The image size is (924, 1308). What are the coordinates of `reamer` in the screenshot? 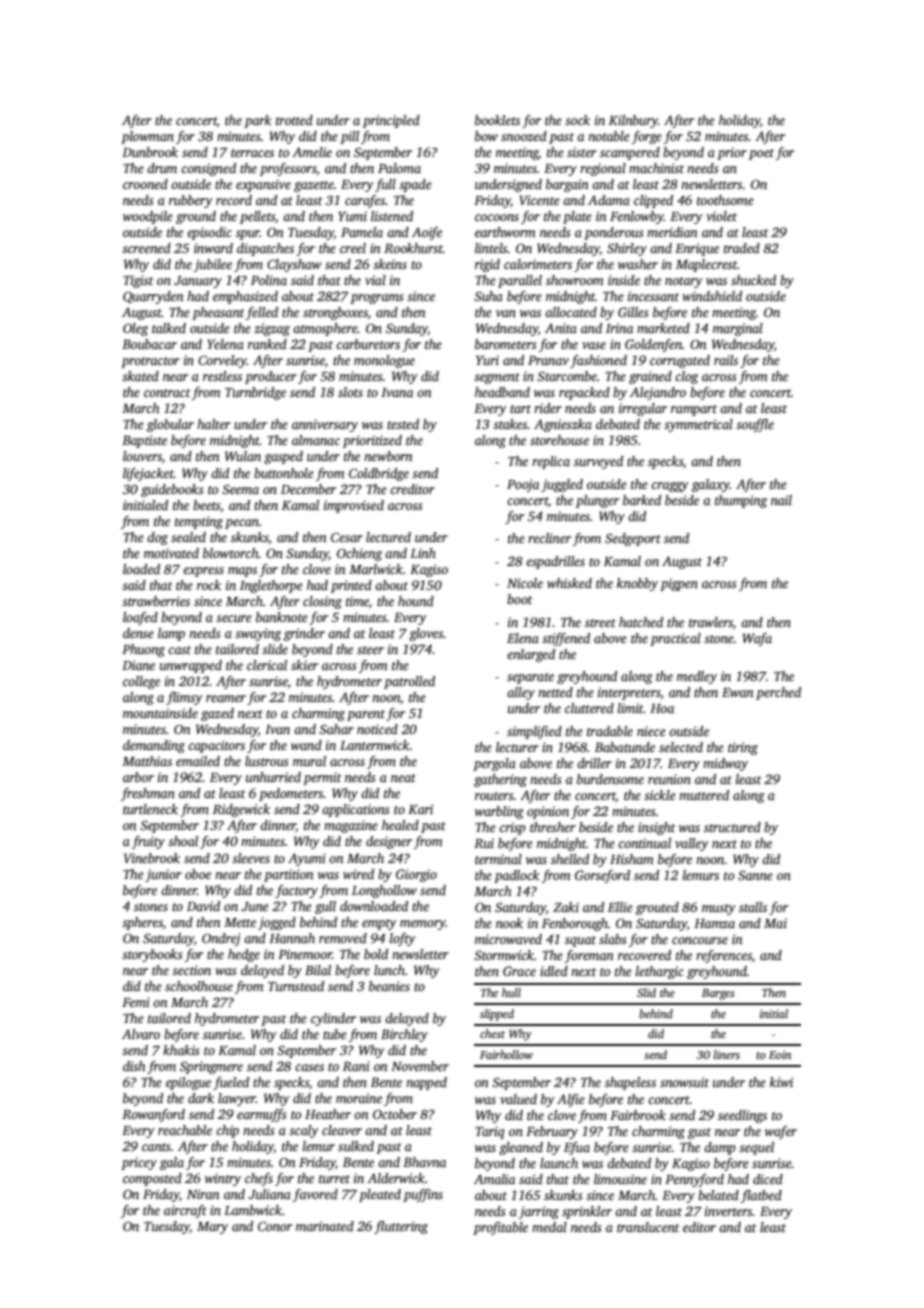 It's located at (226, 698).
